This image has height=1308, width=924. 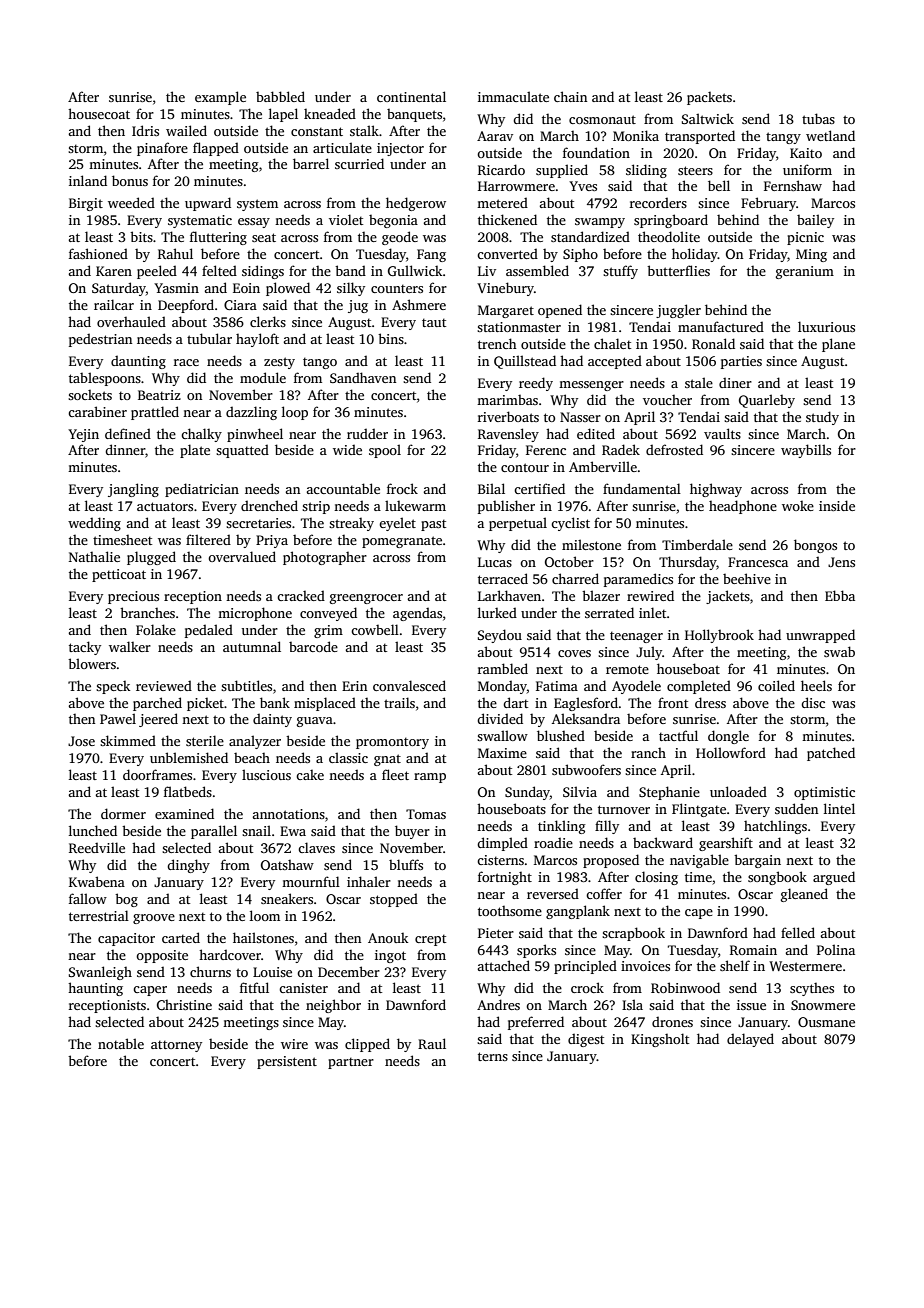 What do you see at coordinates (188, 866) in the image?
I see `dinghy` at bounding box center [188, 866].
